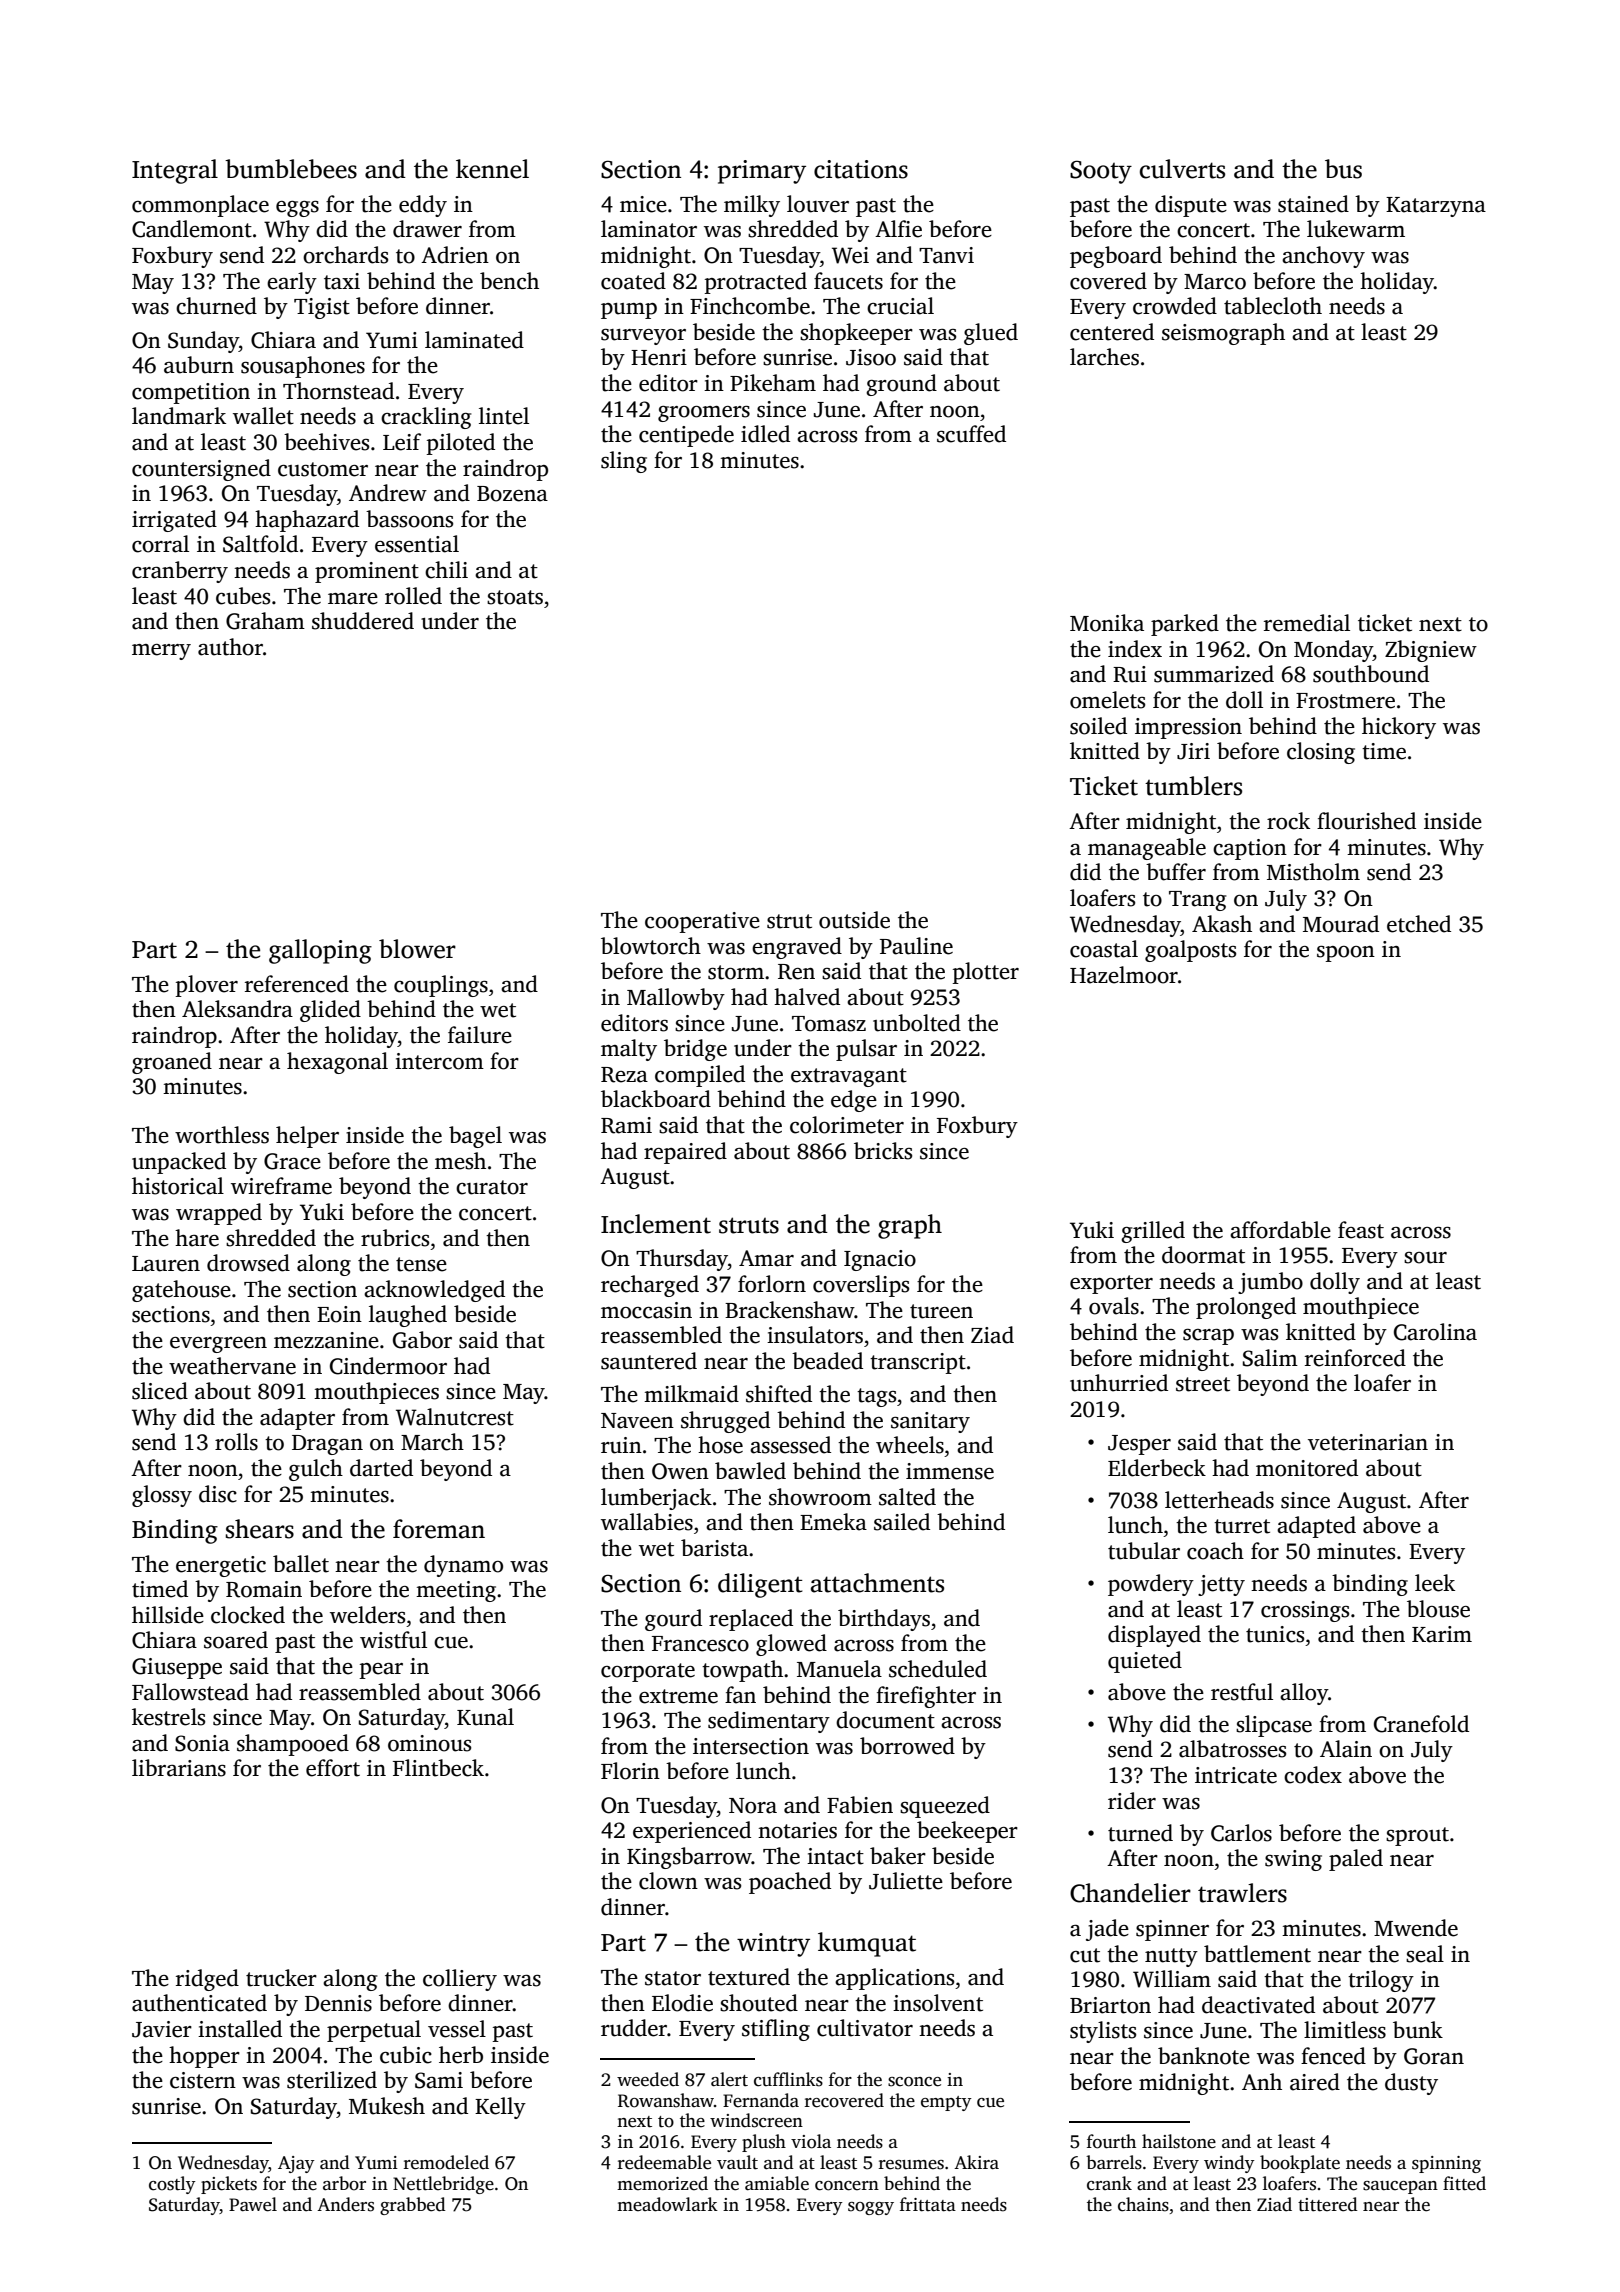 This image has width=1620, height=2292. Describe the element at coordinates (762, 172) in the image. I see `primary` at that location.
